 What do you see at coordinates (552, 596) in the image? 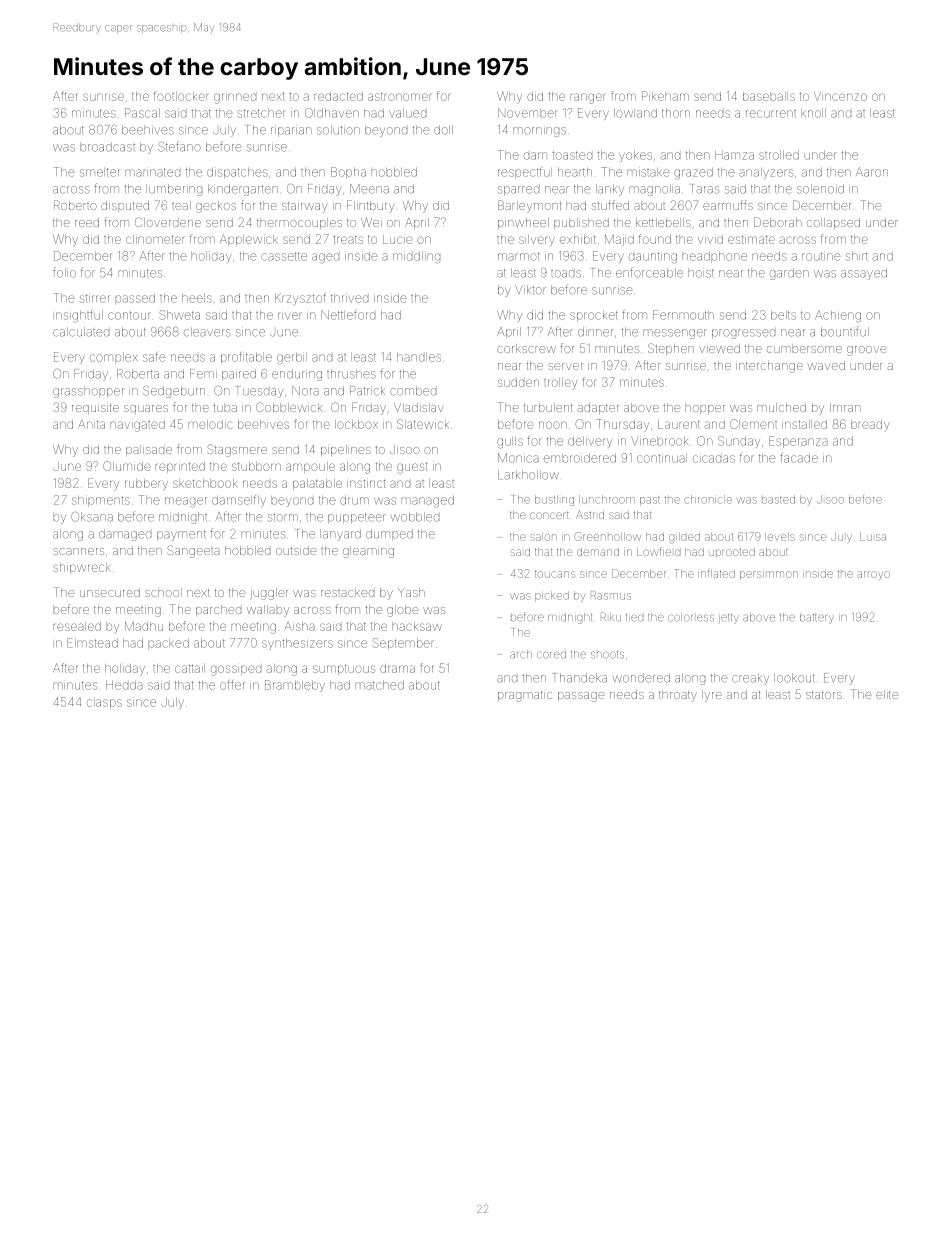
I see `picked` at bounding box center [552, 596].
